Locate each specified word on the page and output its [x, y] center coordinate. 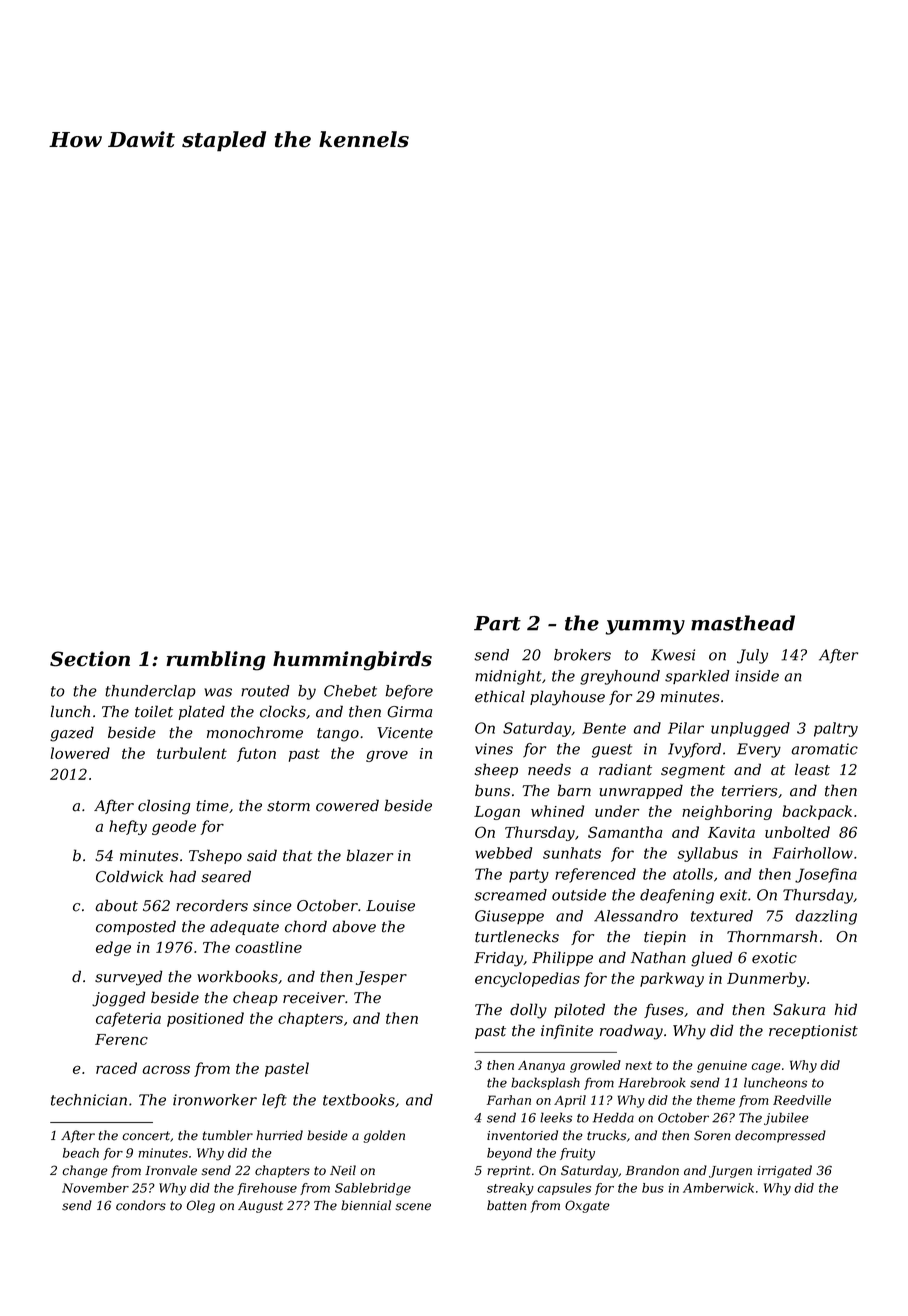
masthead [743, 623]
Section [90, 659]
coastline [268, 947]
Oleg [201, 1206]
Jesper [381, 978]
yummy [645, 627]
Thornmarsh [772, 936]
